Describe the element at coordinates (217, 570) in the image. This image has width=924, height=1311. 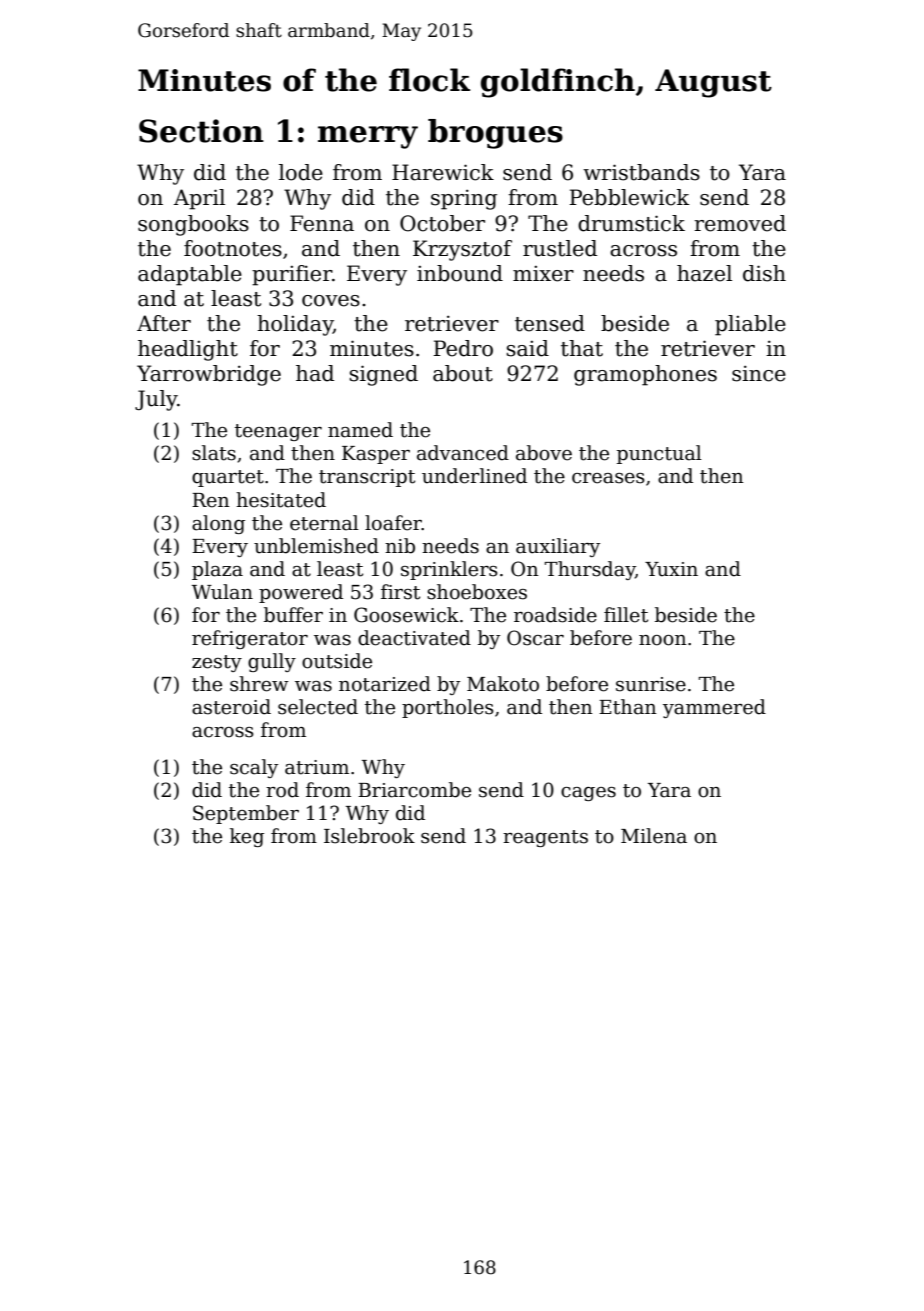
I see `plaza` at that location.
